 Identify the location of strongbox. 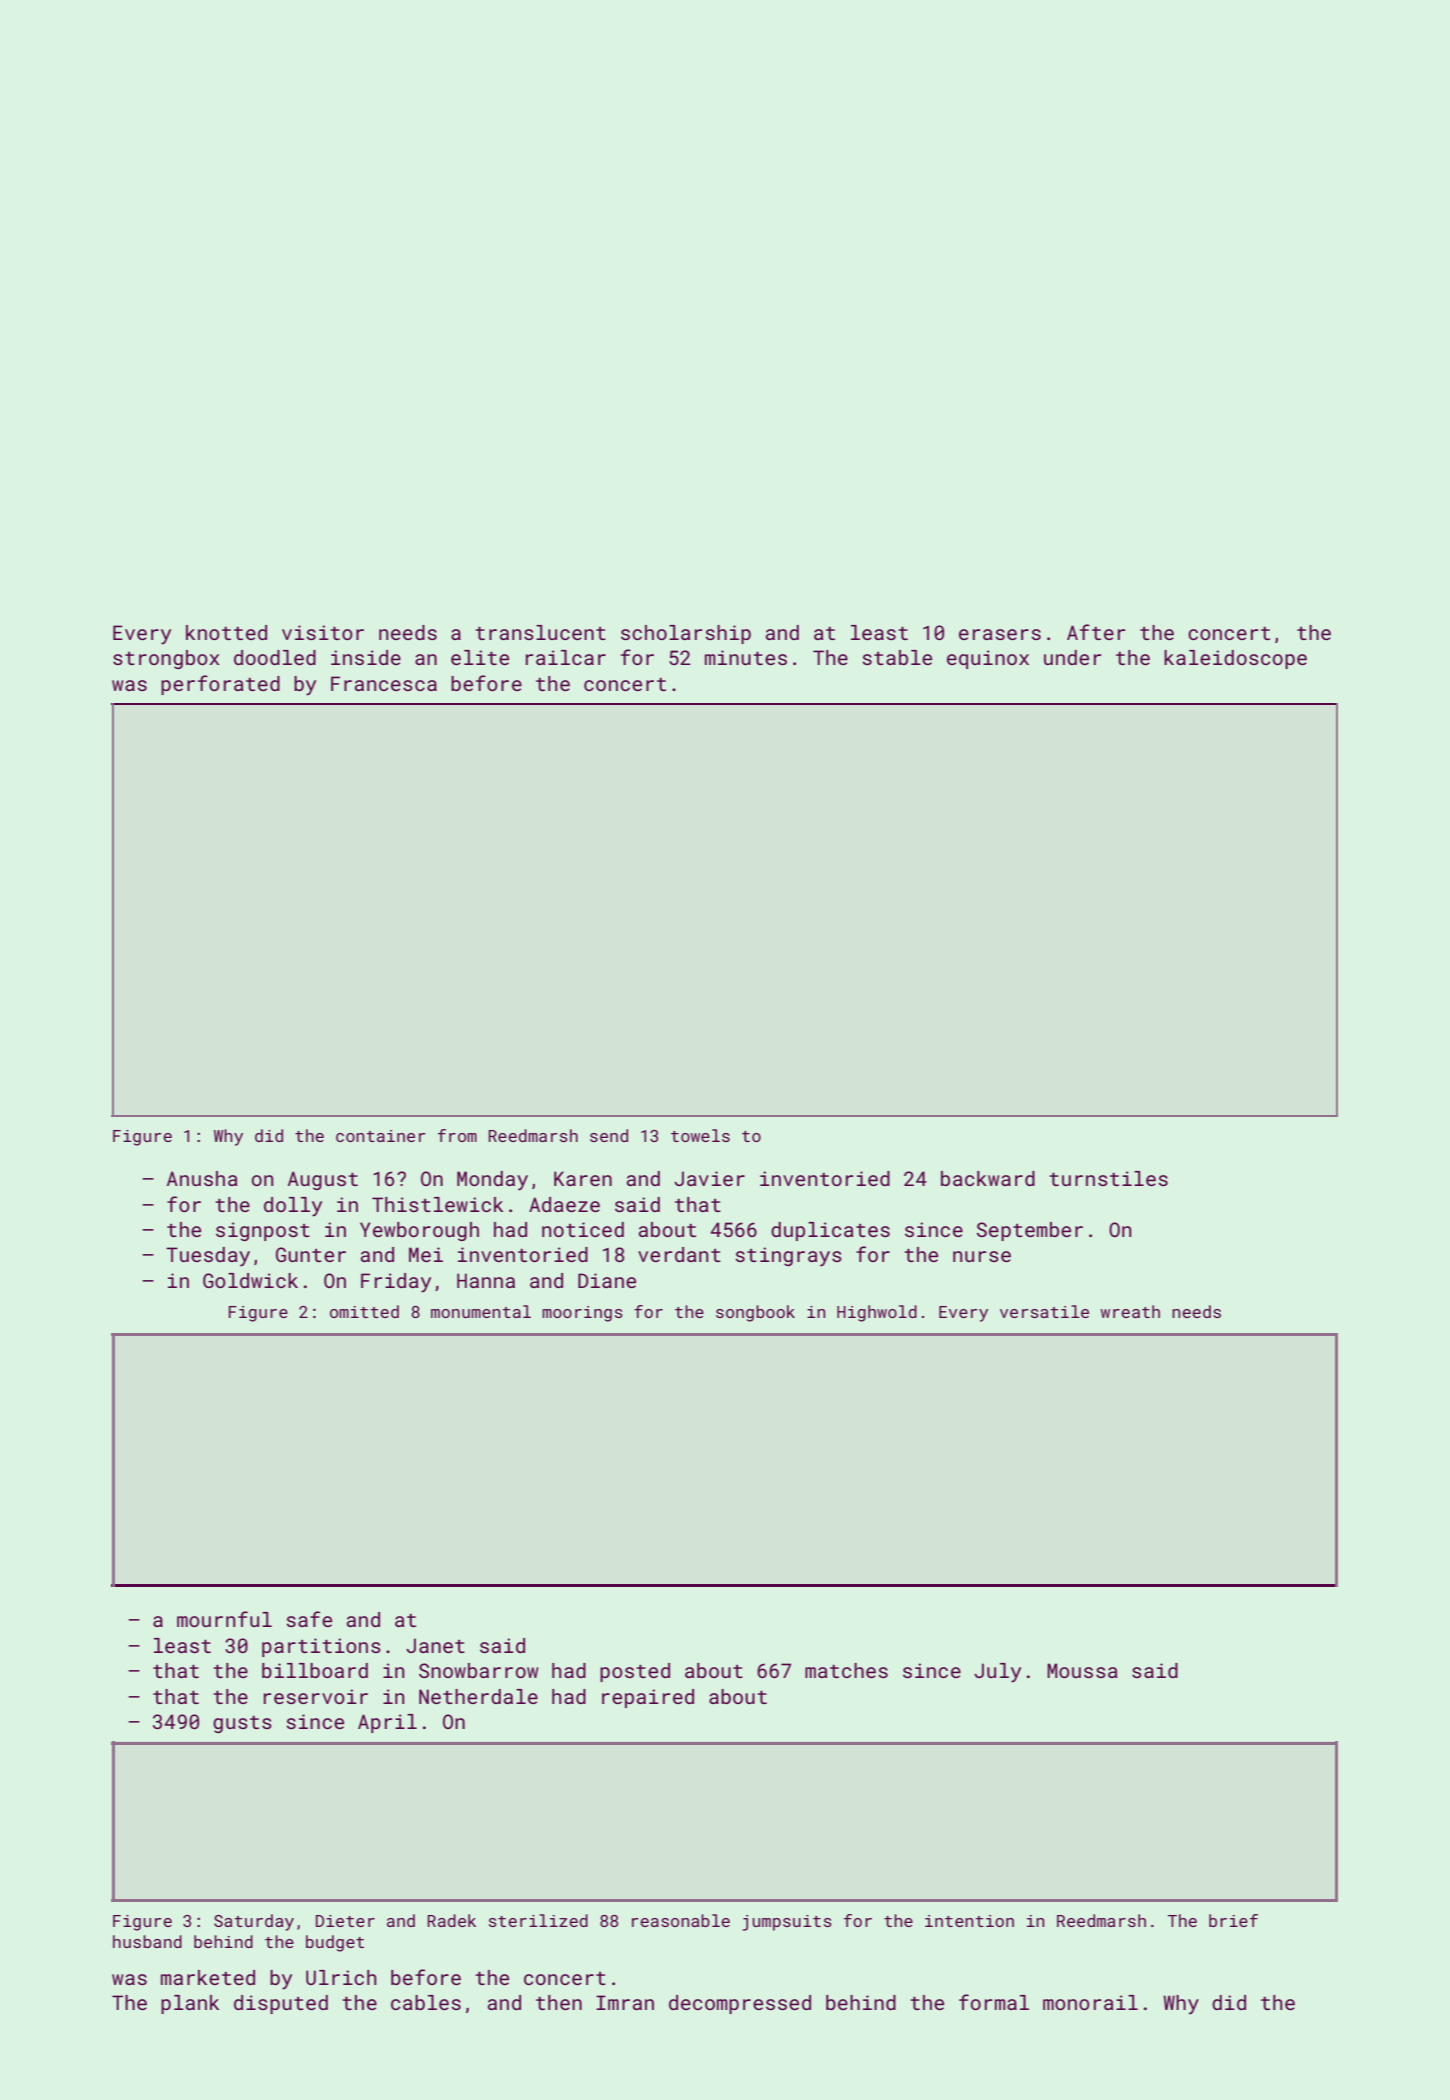
(166, 659).
